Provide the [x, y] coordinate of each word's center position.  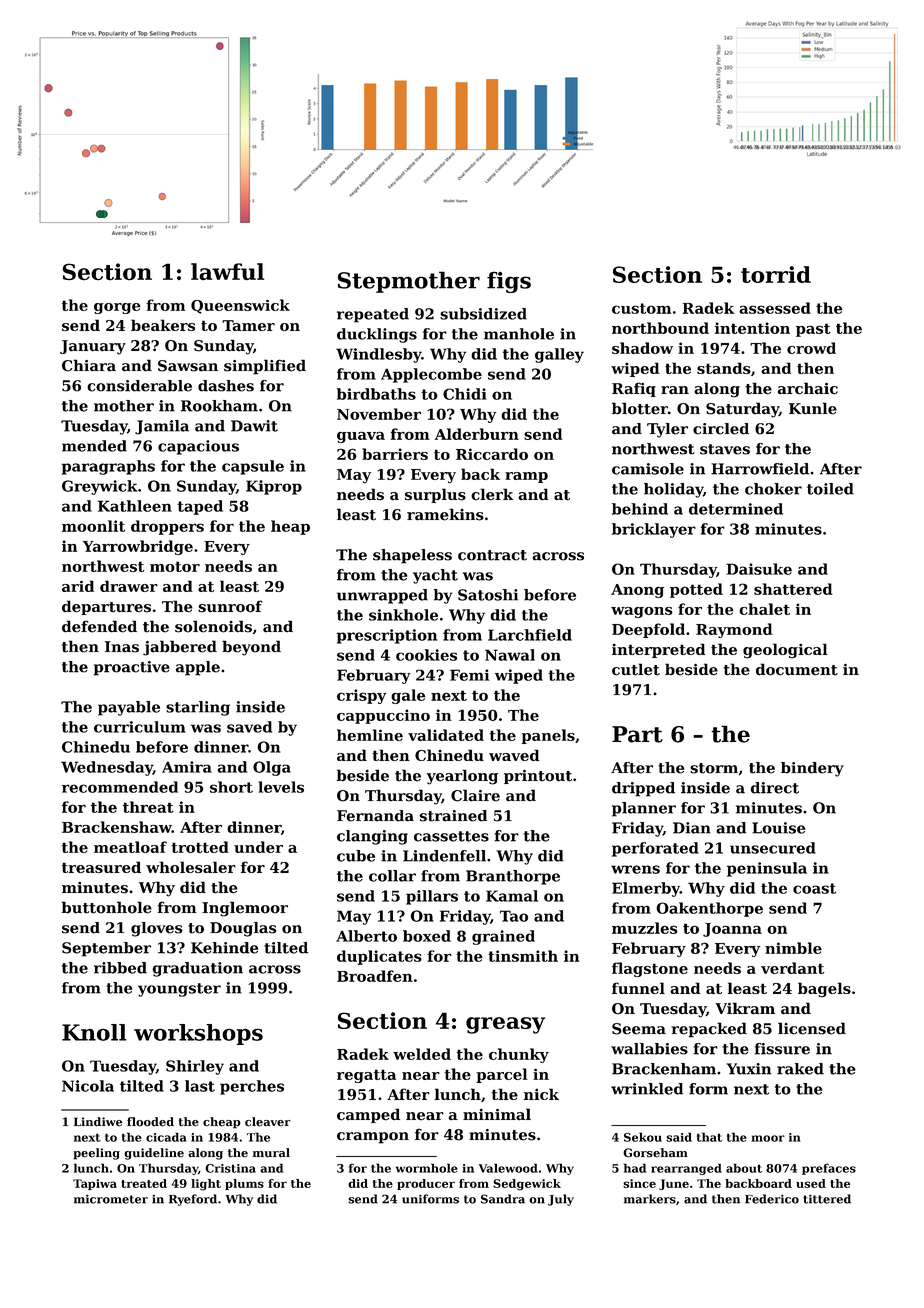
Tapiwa [95, 1184]
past [813, 330]
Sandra [503, 1199]
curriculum [140, 727]
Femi [470, 675]
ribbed [120, 968]
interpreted [658, 650]
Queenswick [240, 306]
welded [422, 1054]
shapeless [412, 556]
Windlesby [378, 355]
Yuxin [748, 1069]
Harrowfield [760, 469]
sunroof [230, 606]
